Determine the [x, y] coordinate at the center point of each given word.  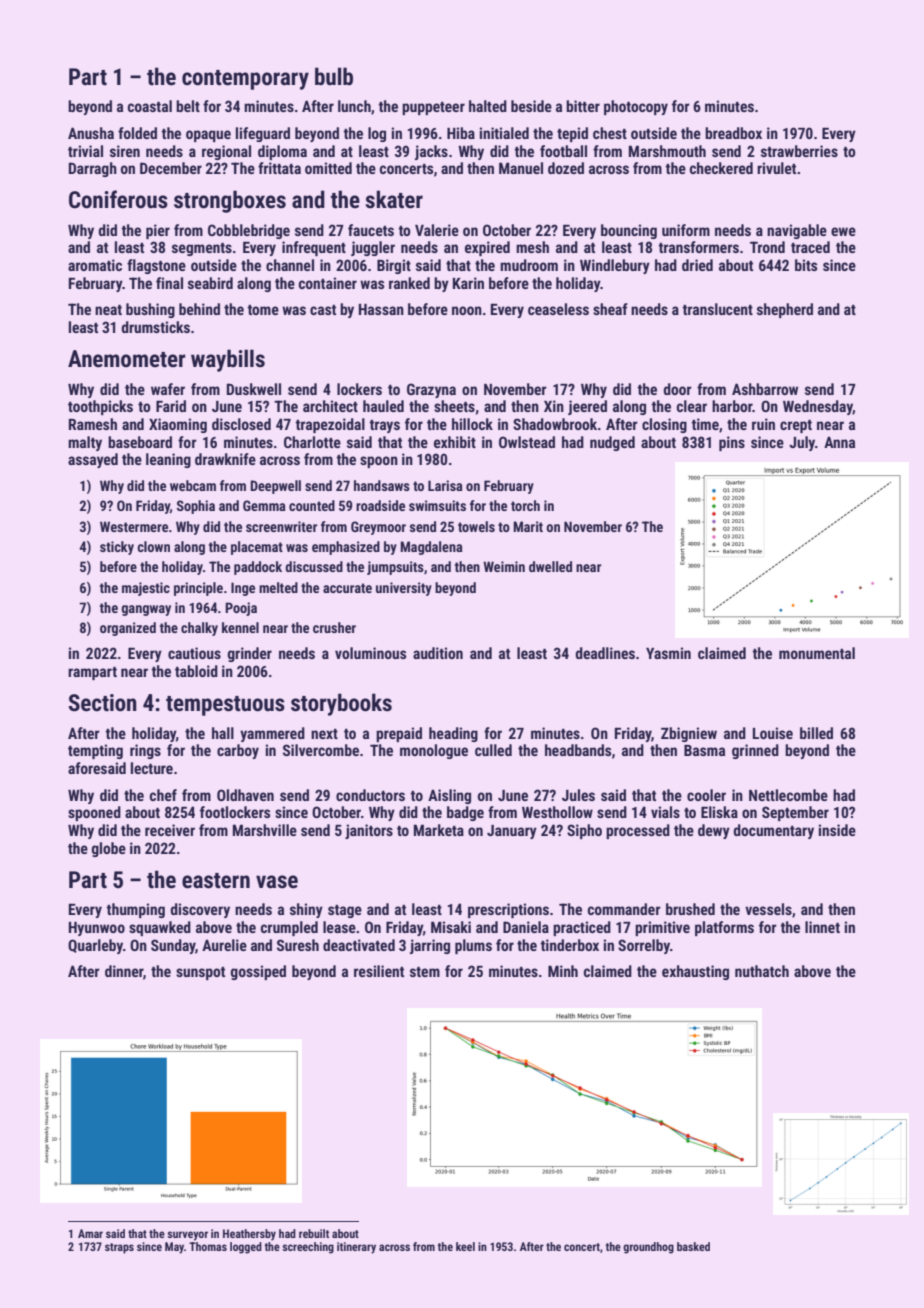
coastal [150, 106]
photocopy [636, 107]
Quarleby [95, 946]
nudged [612, 443]
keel [465, 1246]
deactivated [359, 945]
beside [531, 106]
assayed [93, 460]
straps [119, 1248]
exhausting [695, 972]
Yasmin [668, 653]
